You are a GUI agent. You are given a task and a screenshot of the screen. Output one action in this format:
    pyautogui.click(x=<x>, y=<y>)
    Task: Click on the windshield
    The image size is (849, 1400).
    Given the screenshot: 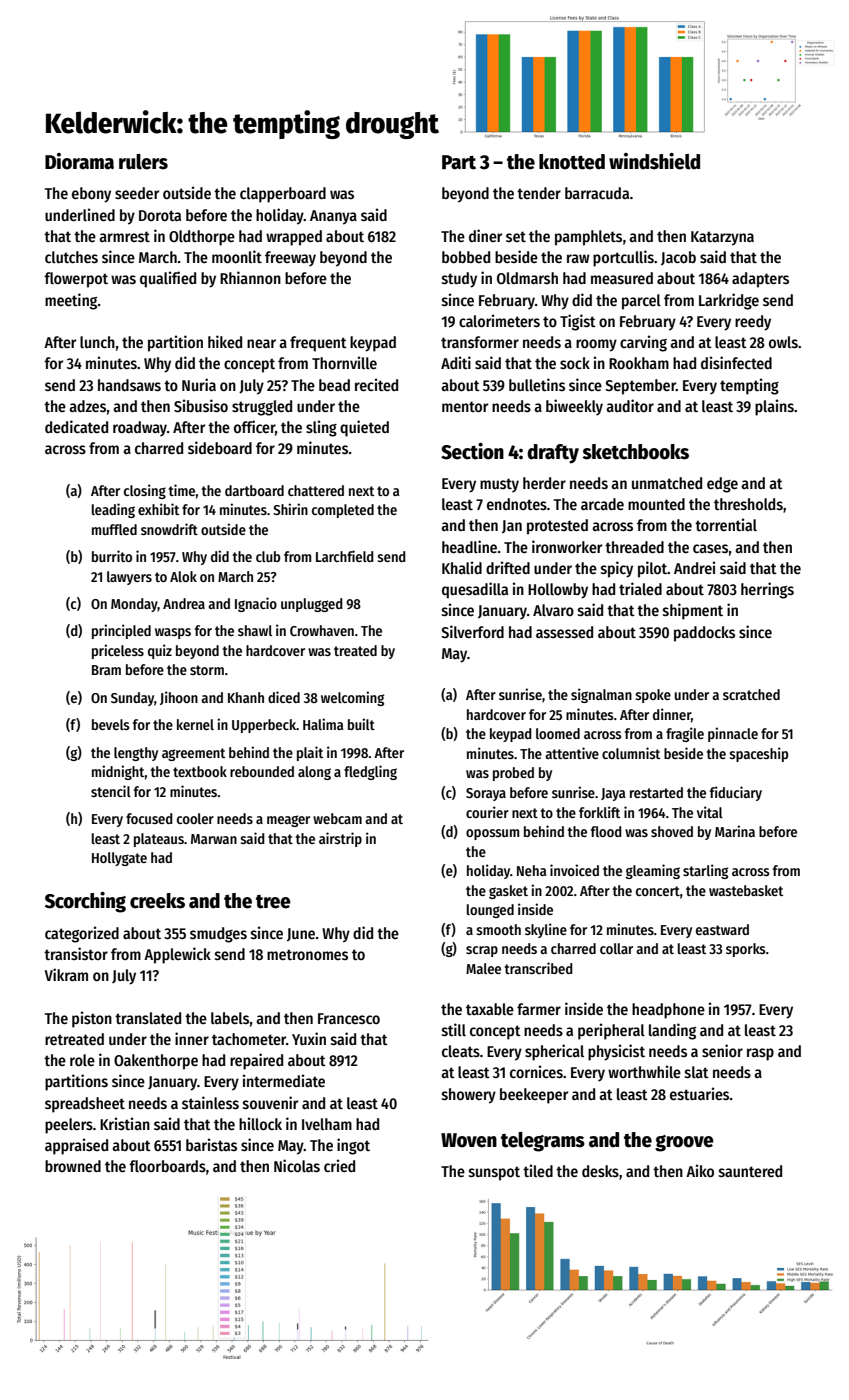 What is the action you would take?
    pyautogui.click(x=654, y=161)
